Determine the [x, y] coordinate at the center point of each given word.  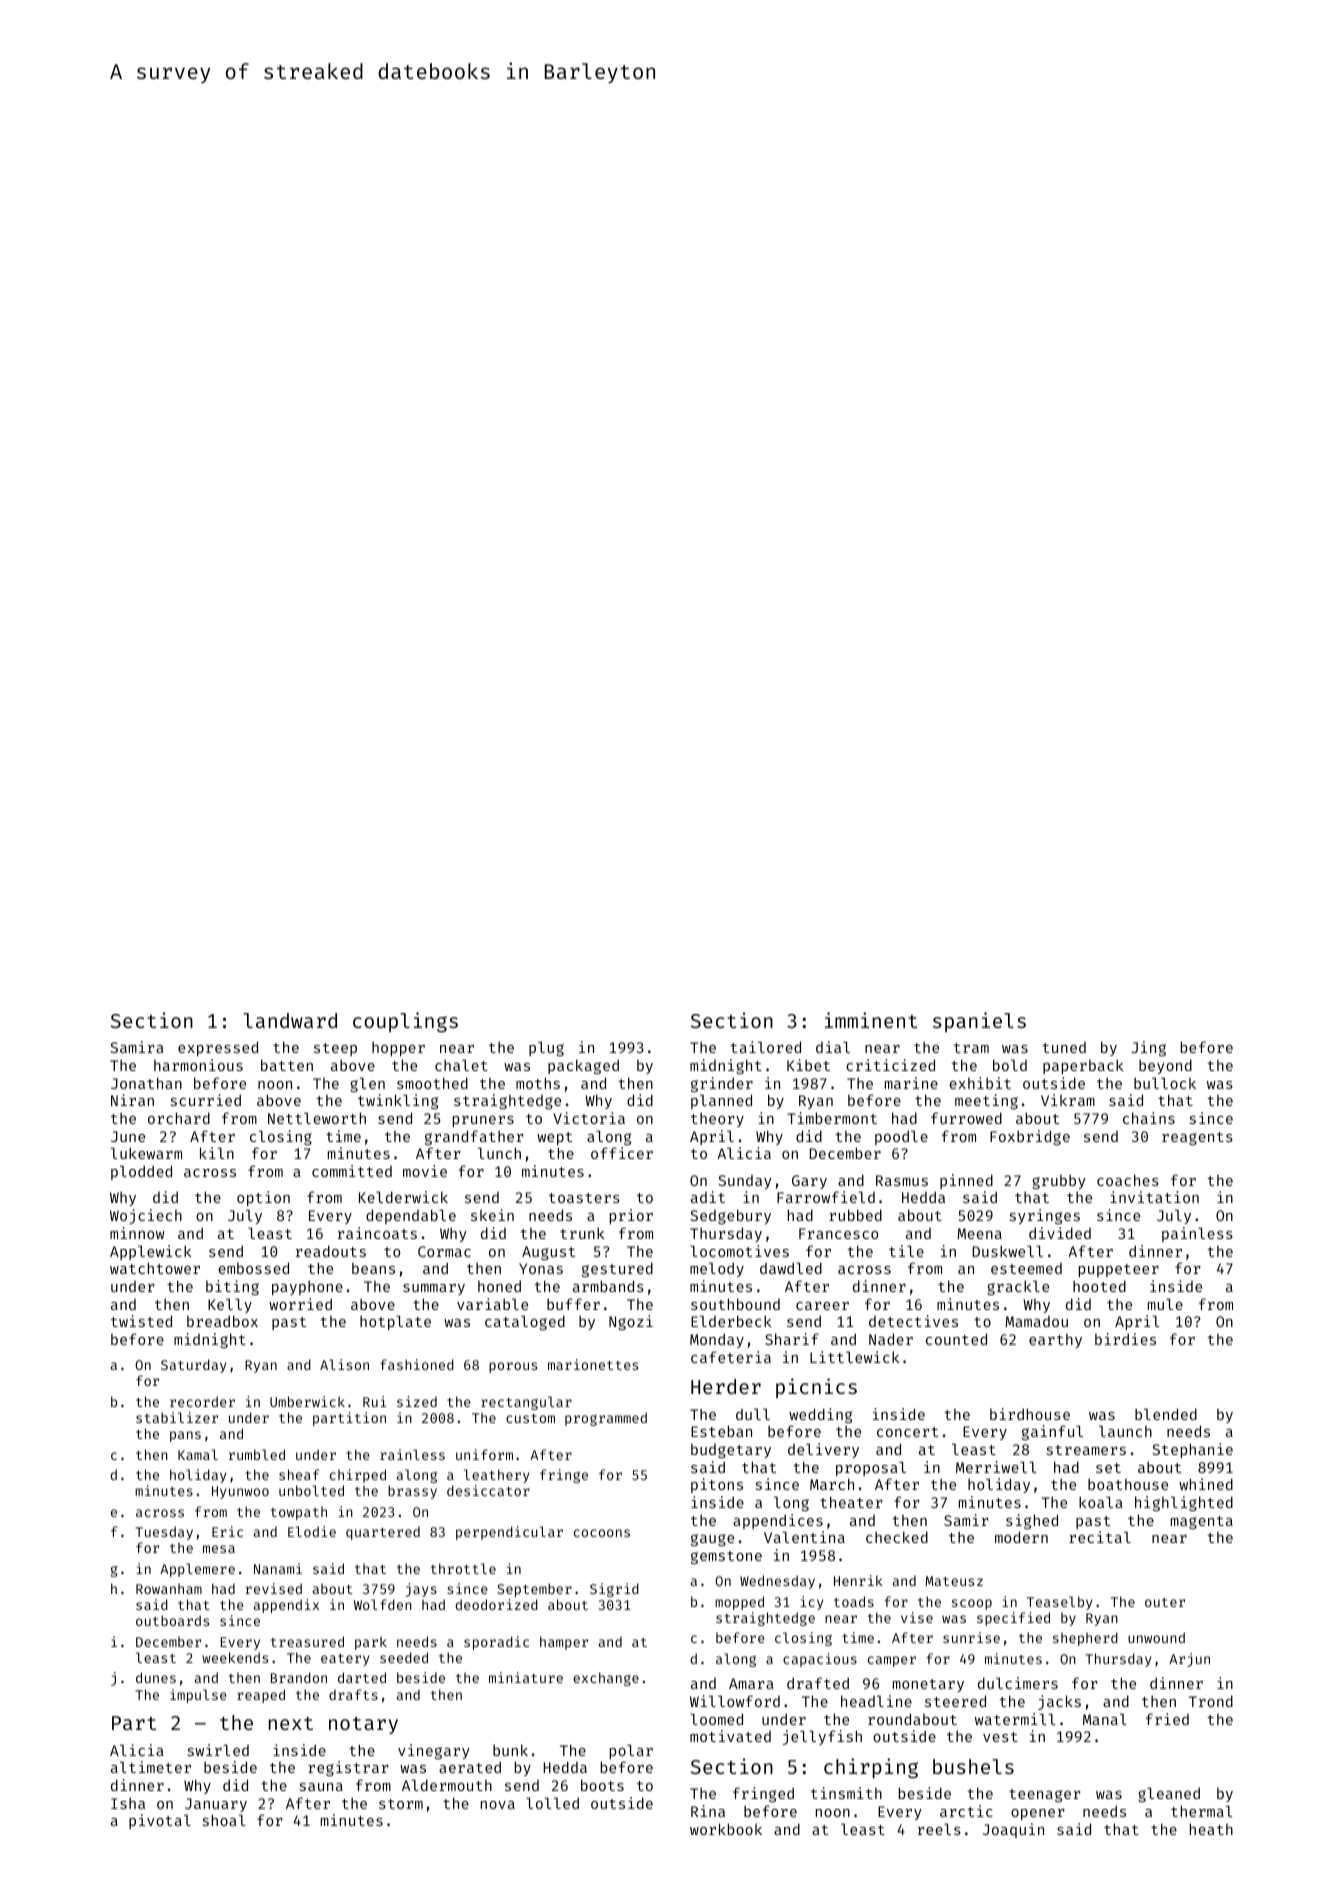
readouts [331, 1251]
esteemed [1026, 1268]
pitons [717, 1485]
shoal [224, 1820]
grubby [1059, 1181]
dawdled [791, 1268]
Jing [1149, 1048]
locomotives [739, 1251]
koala [1101, 1502]
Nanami [278, 1568]
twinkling [398, 1101]
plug [546, 1048]
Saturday [193, 1366]
